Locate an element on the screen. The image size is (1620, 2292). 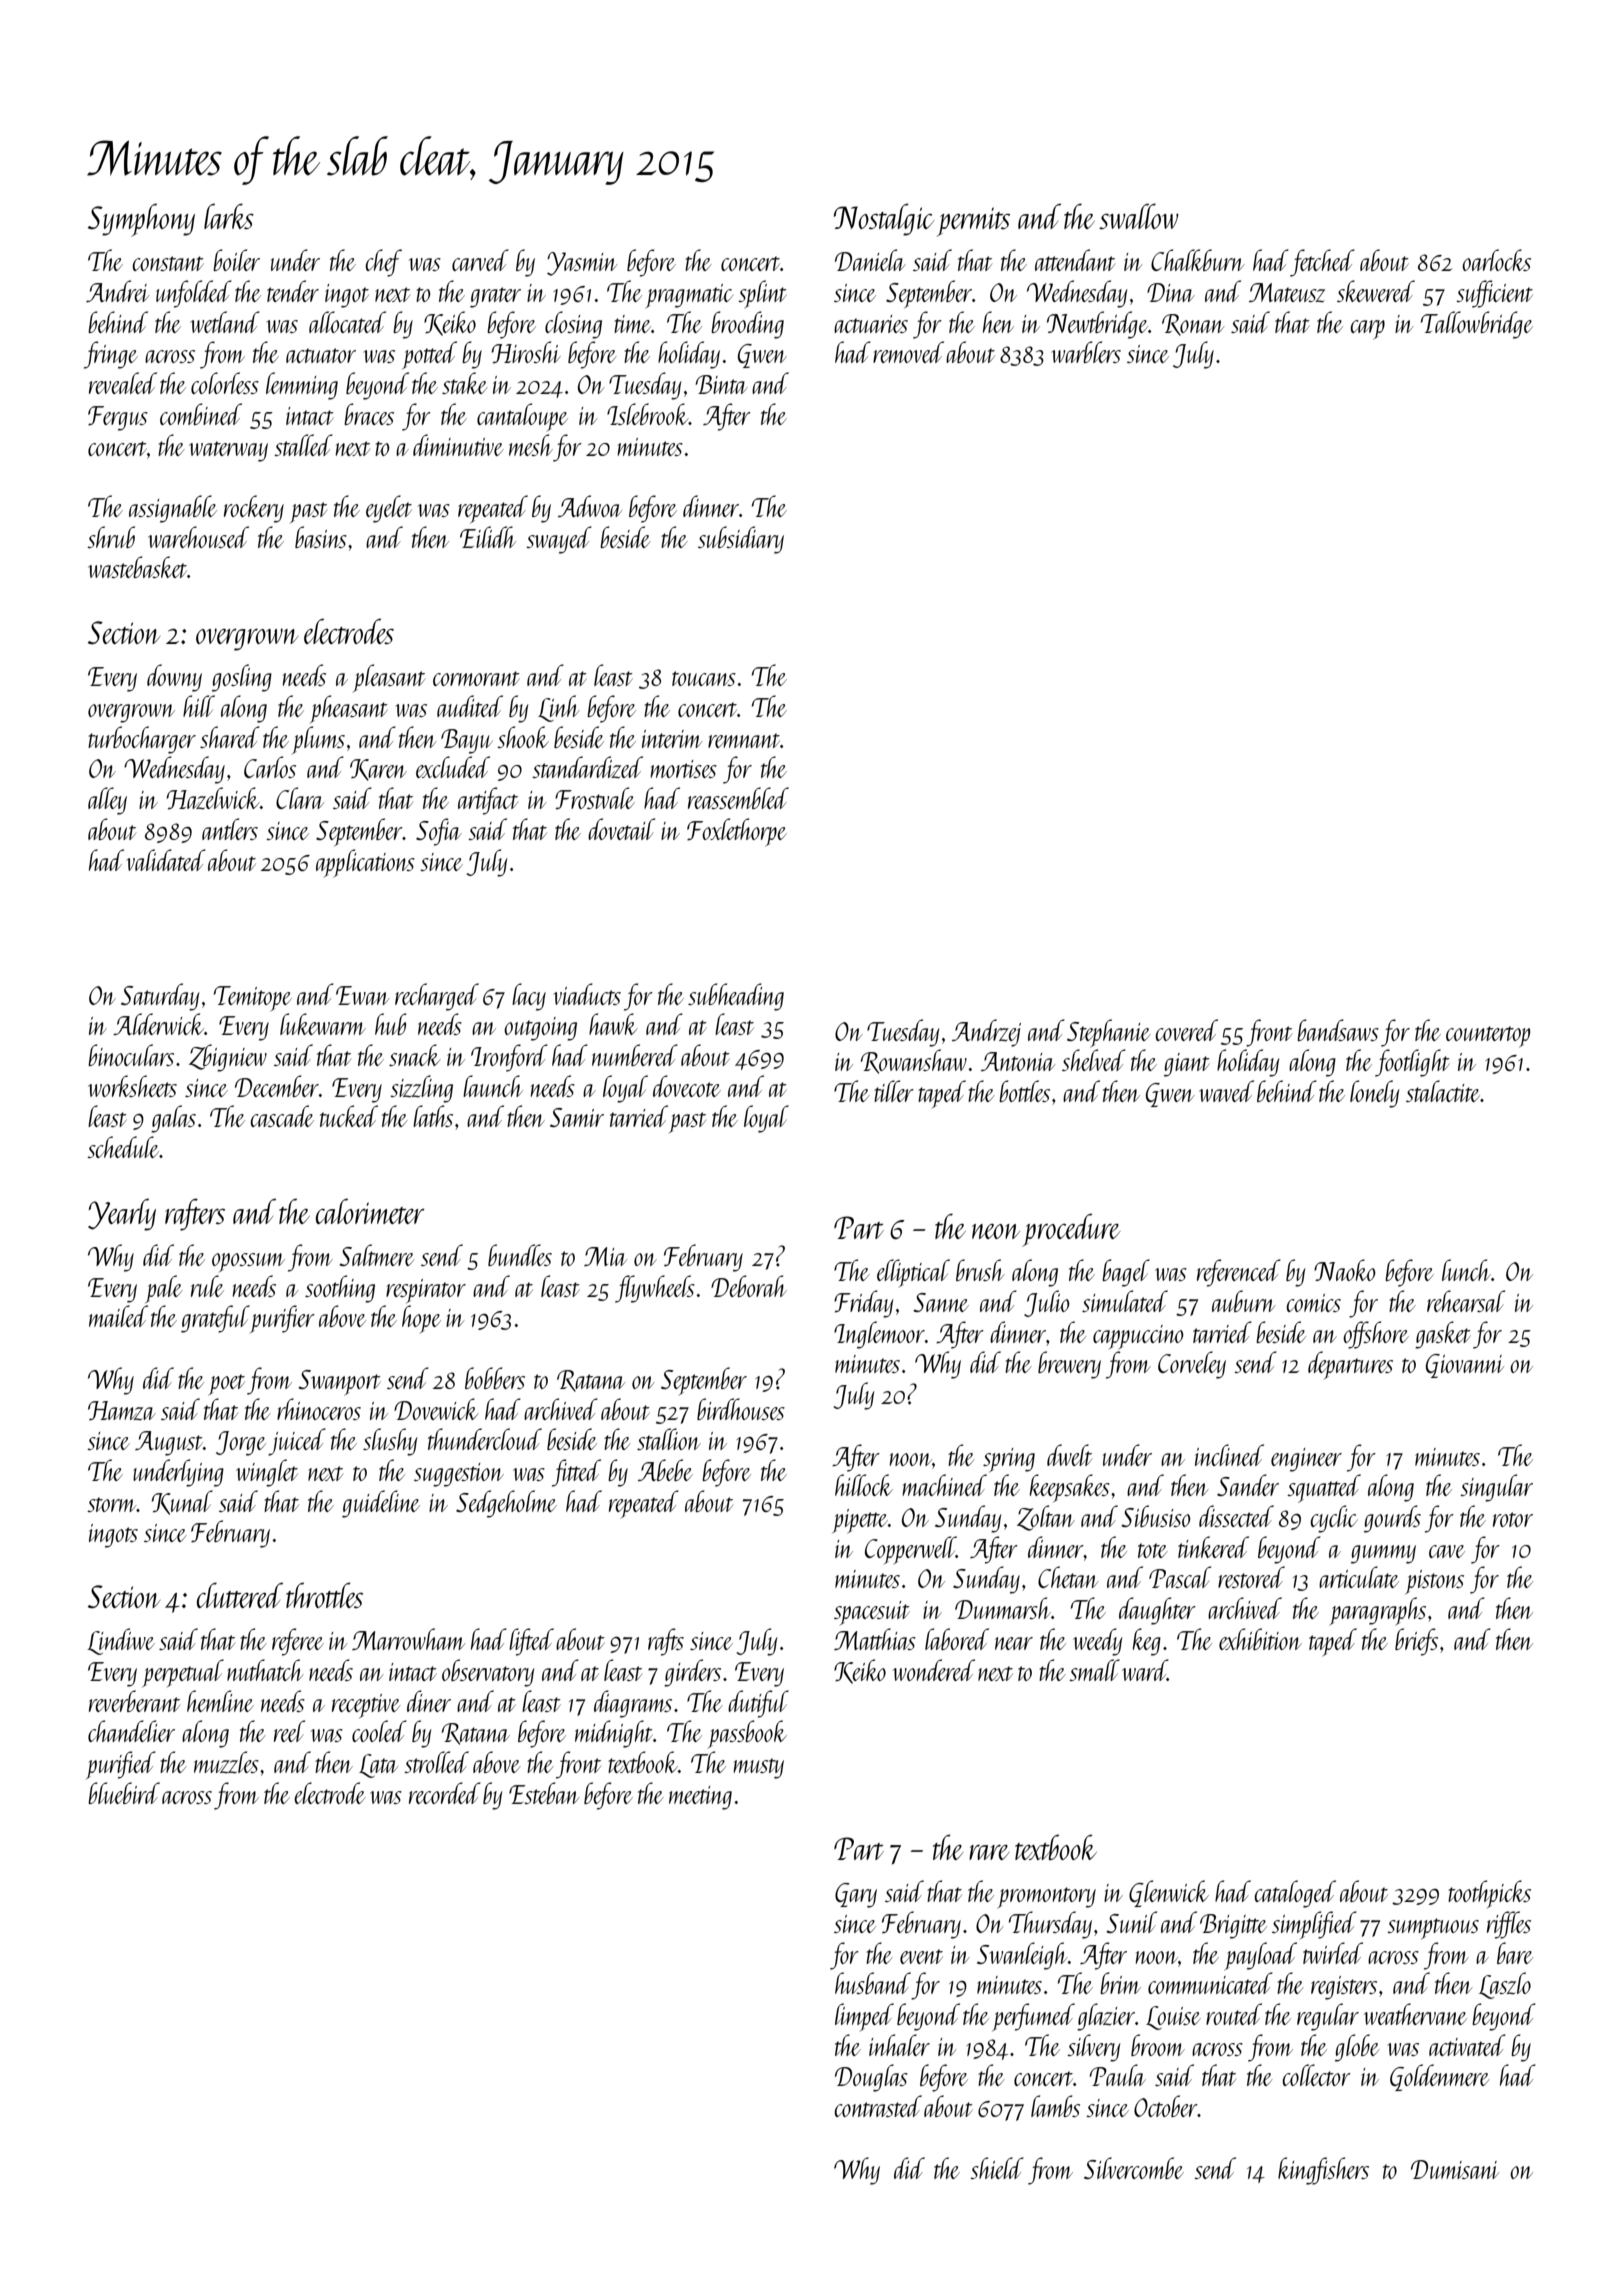
subheading is located at coordinates (736, 997).
